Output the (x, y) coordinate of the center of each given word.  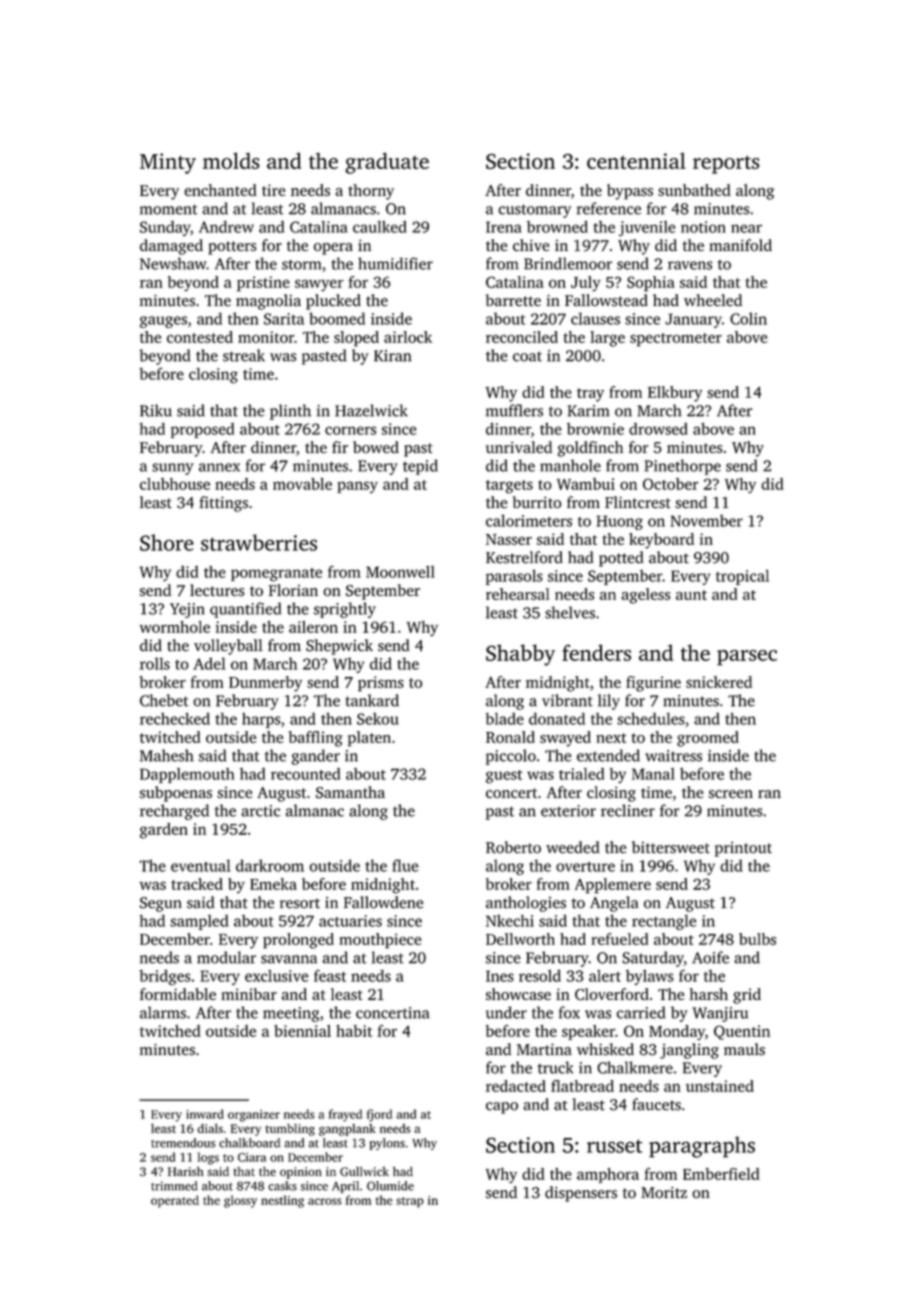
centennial (636, 161)
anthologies (526, 904)
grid (747, 996)
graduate (387, 163)
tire (274, 190)
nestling (282, 1201)
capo (502, 1108)
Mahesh (167, 755)
